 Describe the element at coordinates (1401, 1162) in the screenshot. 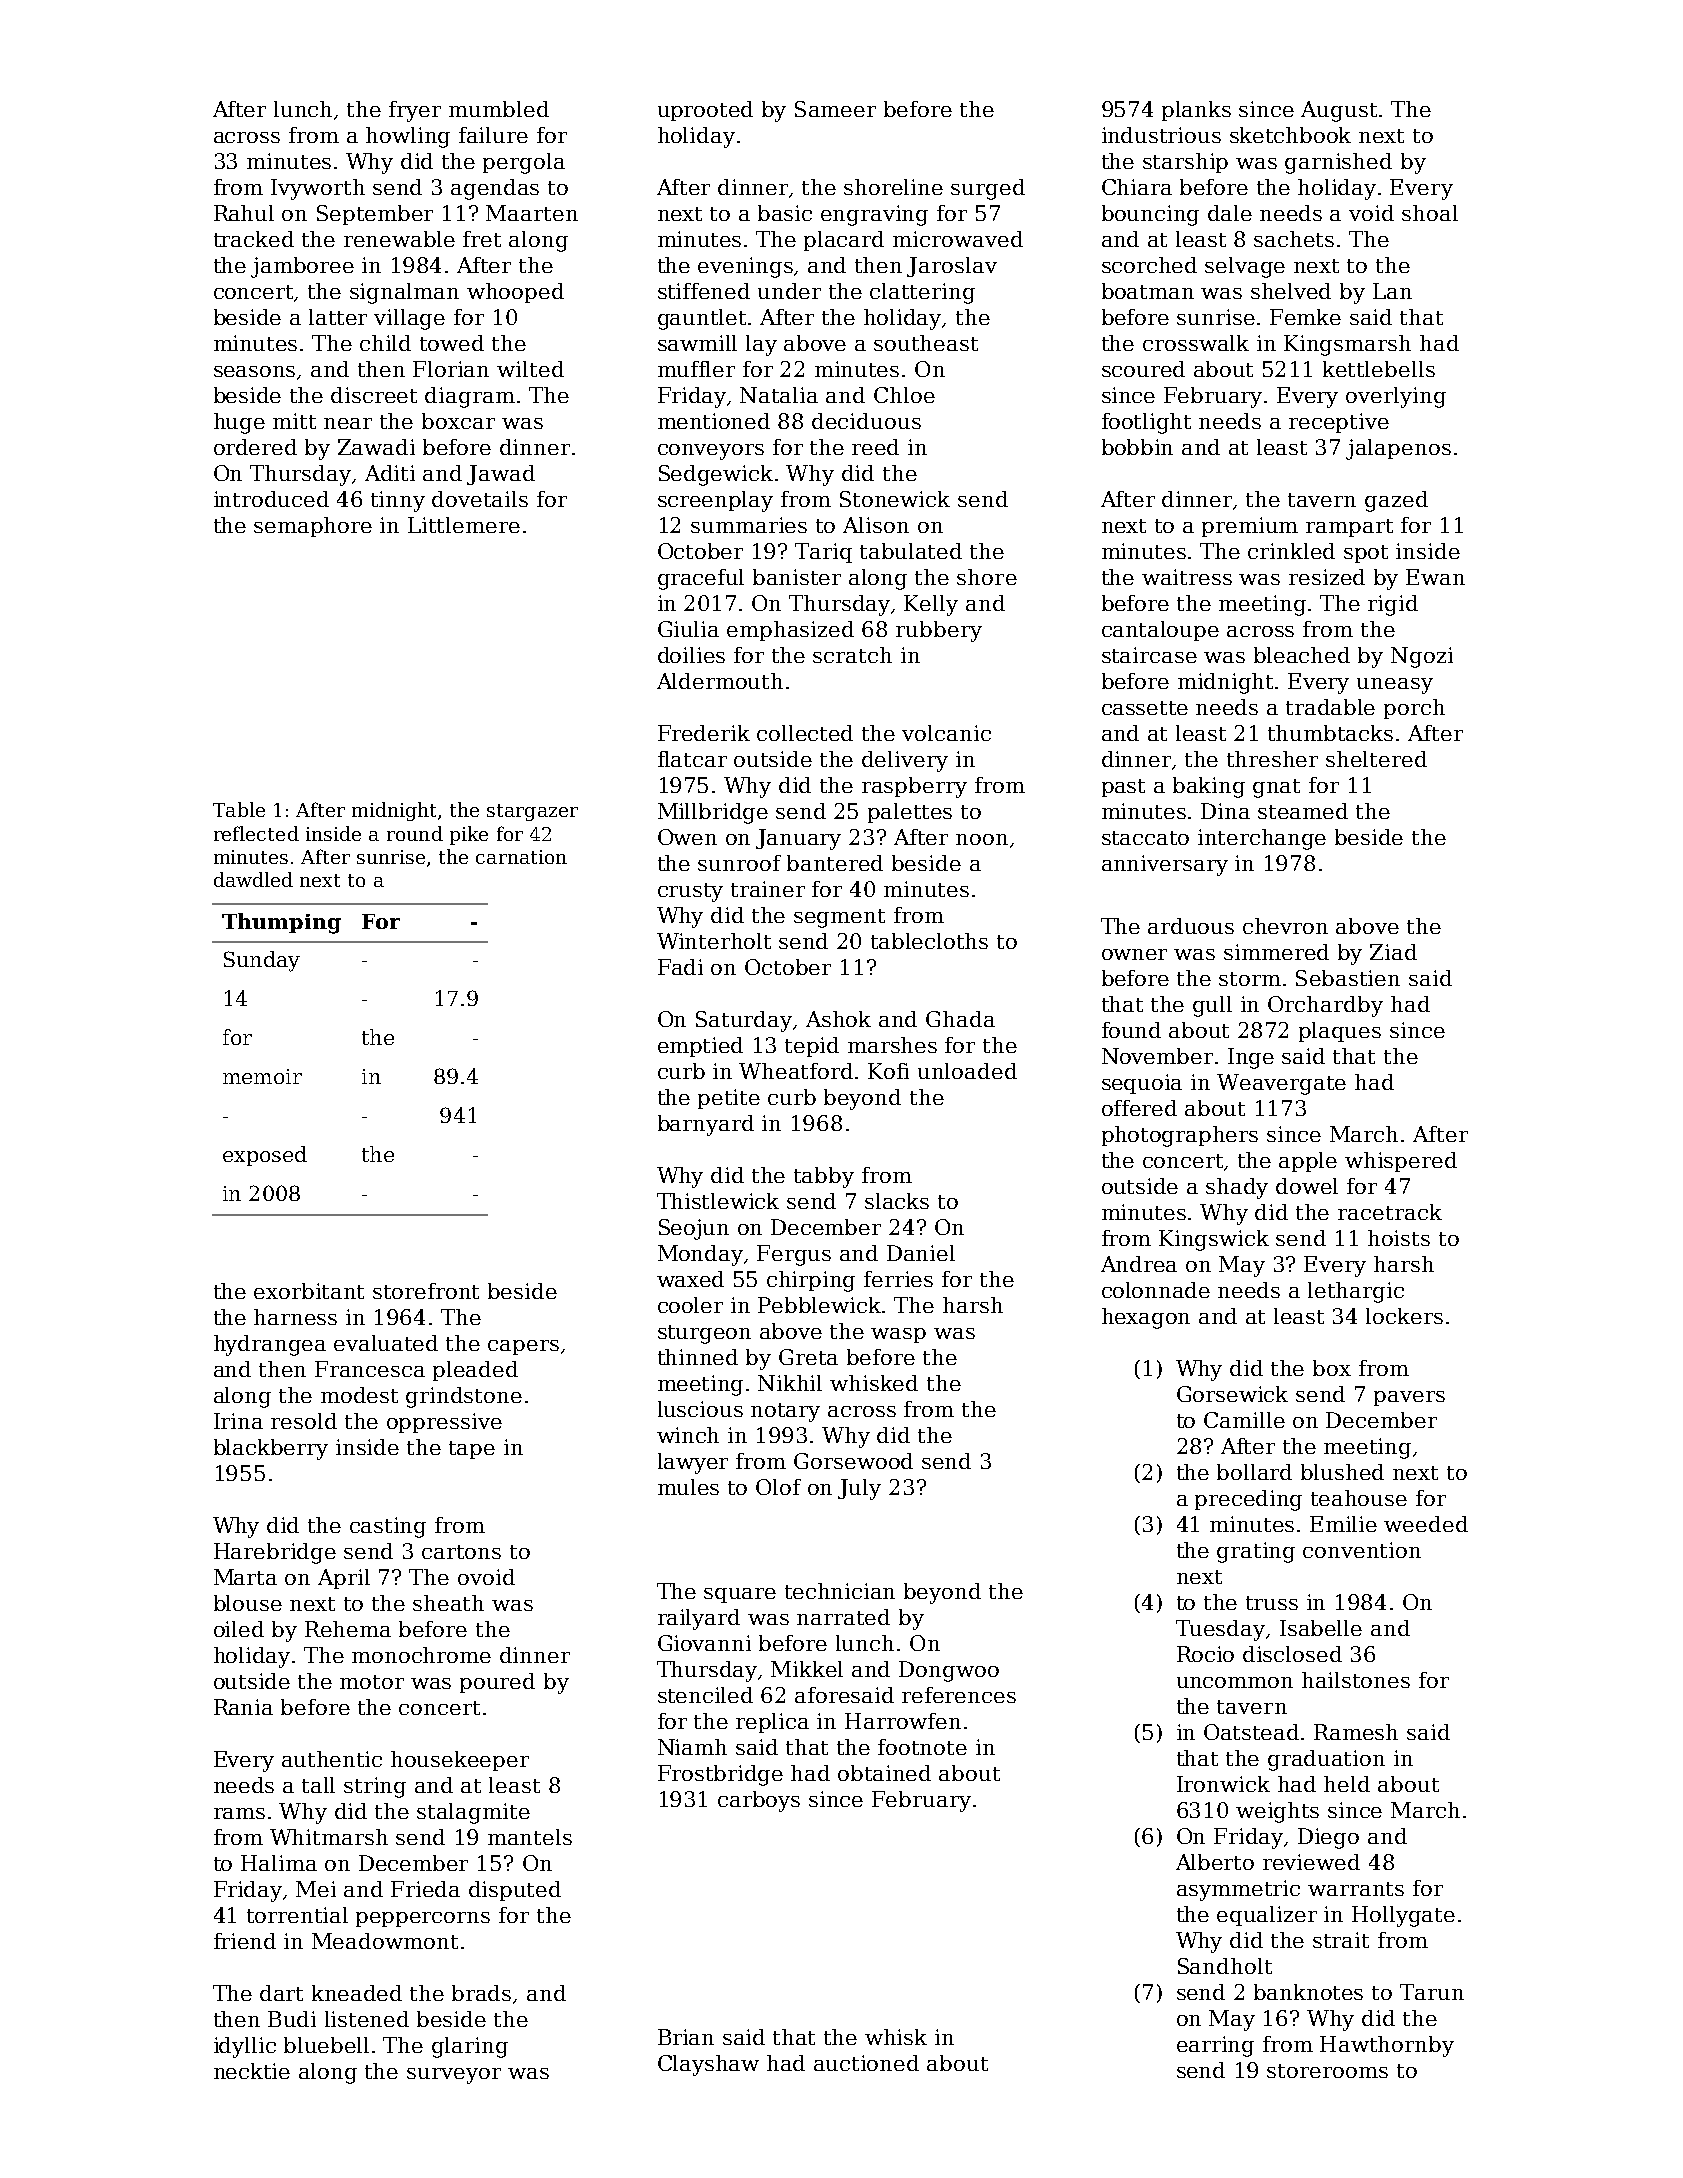

I see `whispered` at that location.
